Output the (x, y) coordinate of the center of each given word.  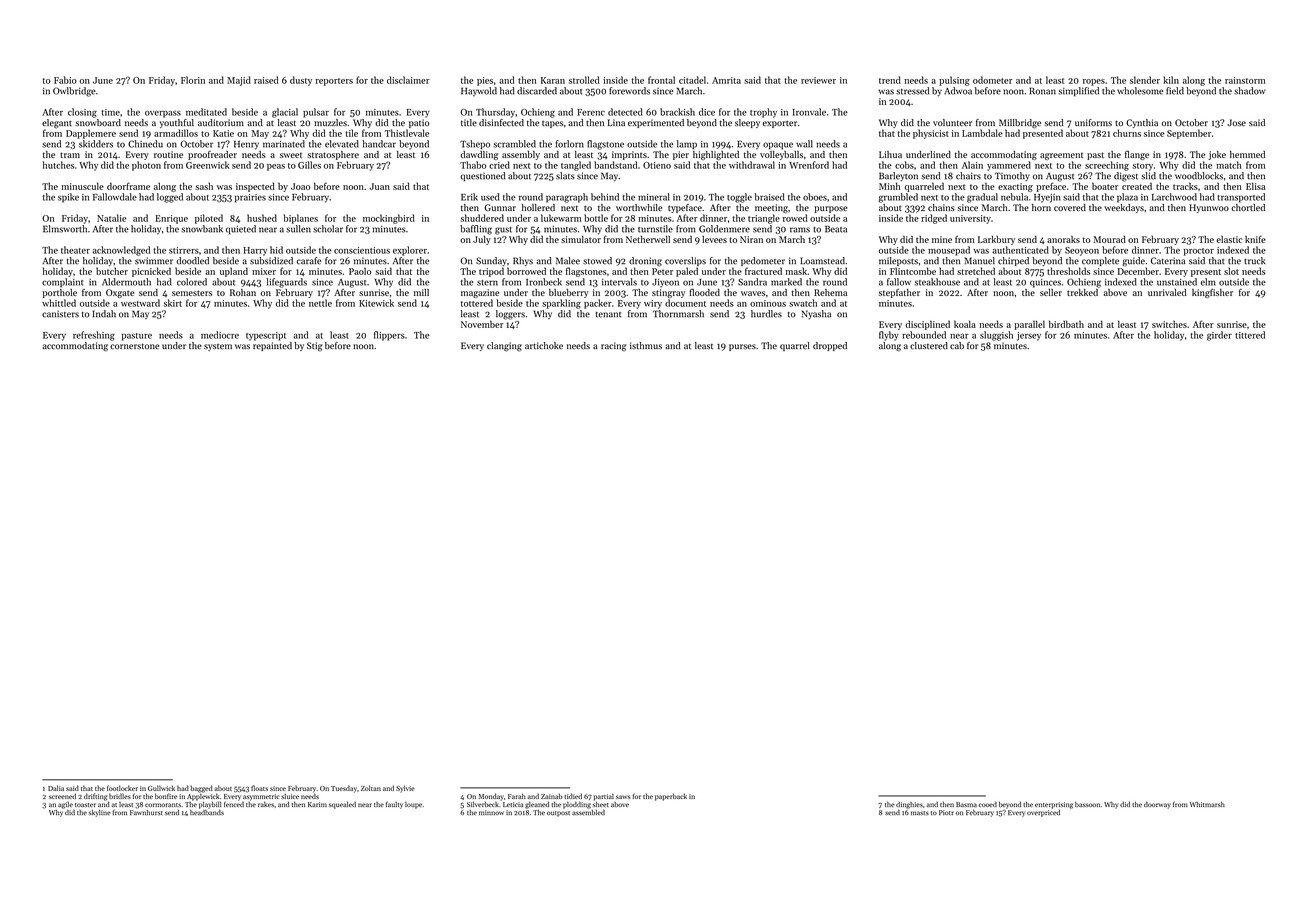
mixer (264, 271)
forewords (629, 91)
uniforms (1093, 123)
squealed (342, 805)
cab (957, 346)
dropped (830, 346)
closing (82, 113)
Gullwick (161, 788)
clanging (504, 347)
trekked (1082, 292)
